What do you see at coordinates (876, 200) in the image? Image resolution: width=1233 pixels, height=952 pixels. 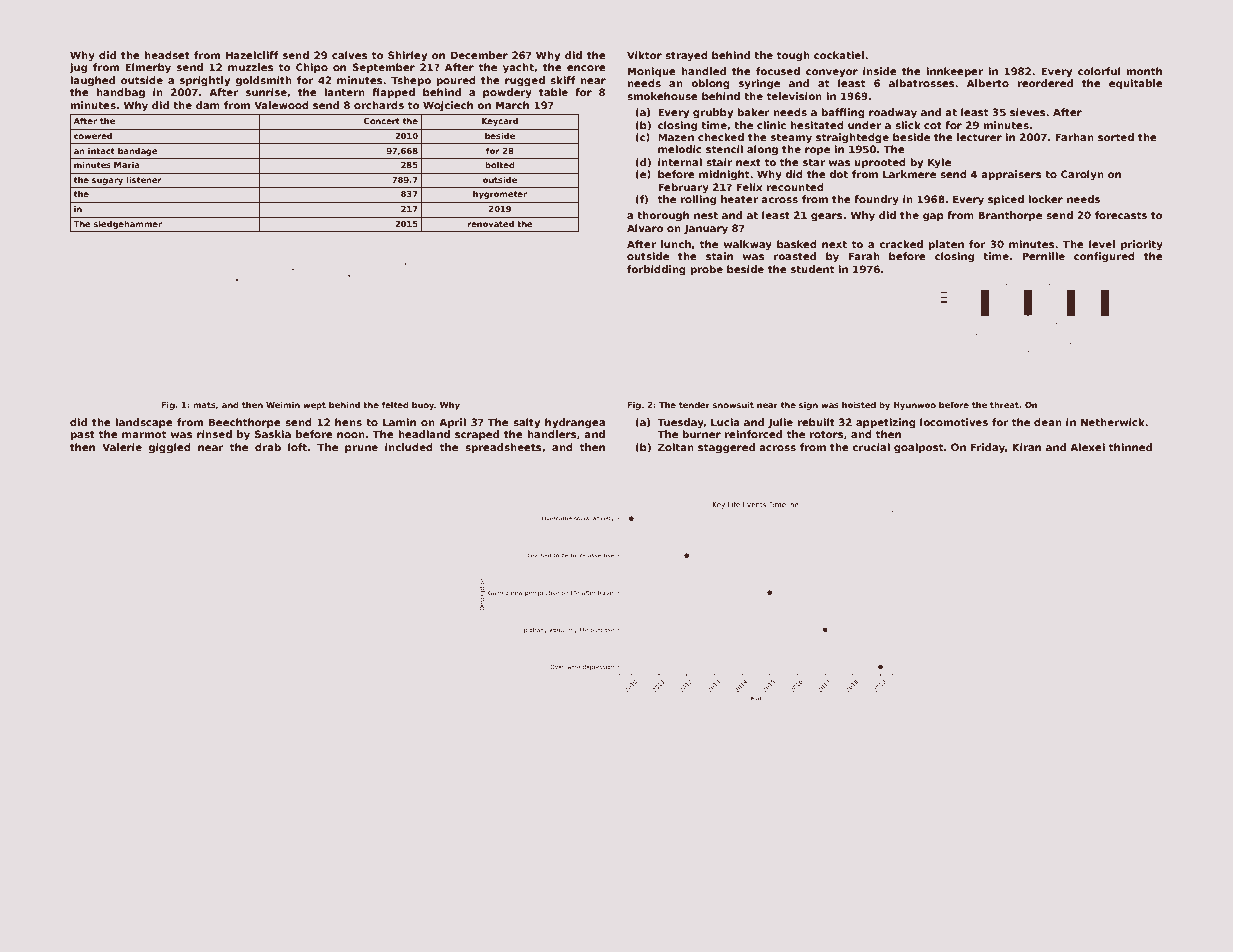 I see `foundry` at bounding box center [876, 200].
